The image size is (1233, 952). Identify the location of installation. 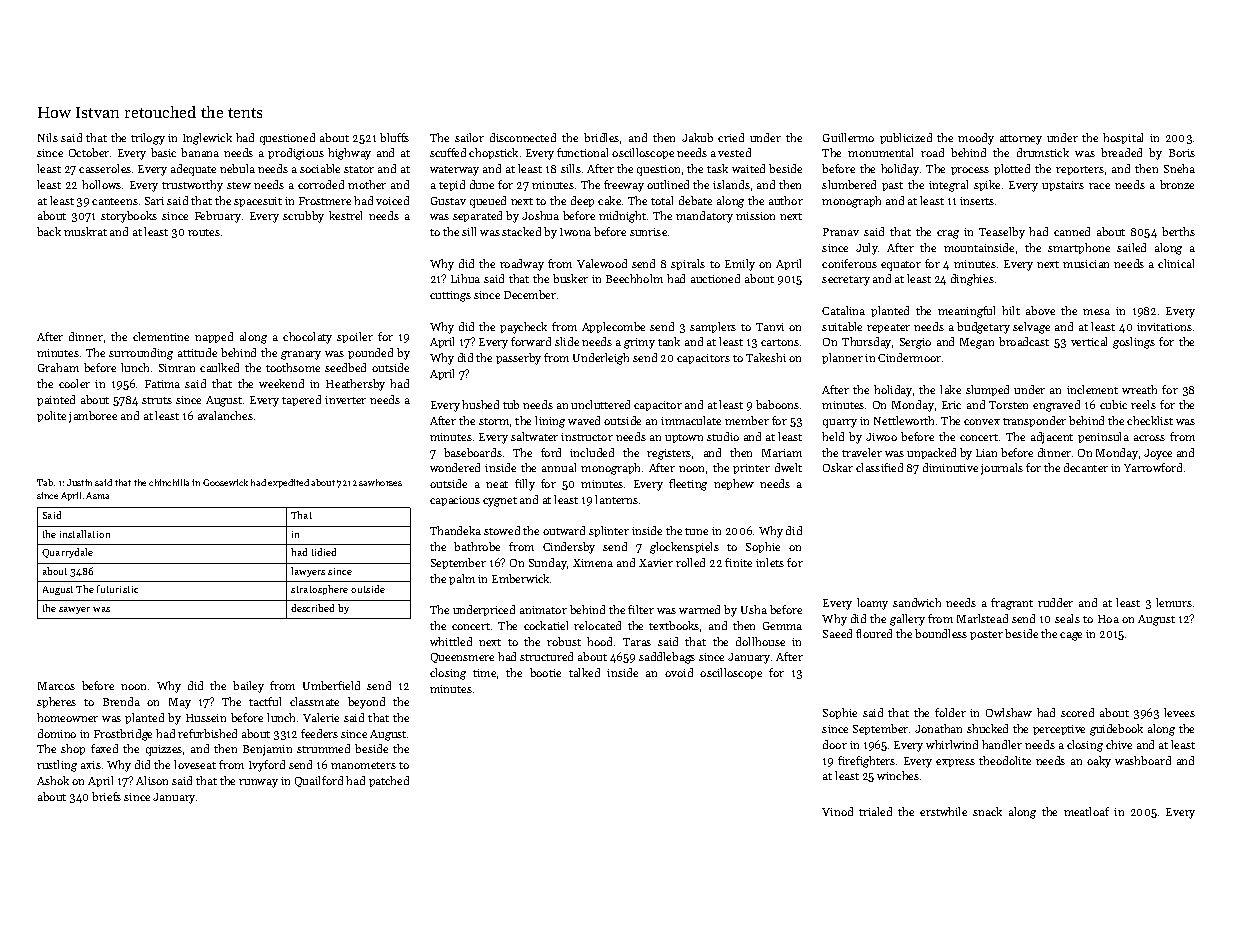
(85, 534).
